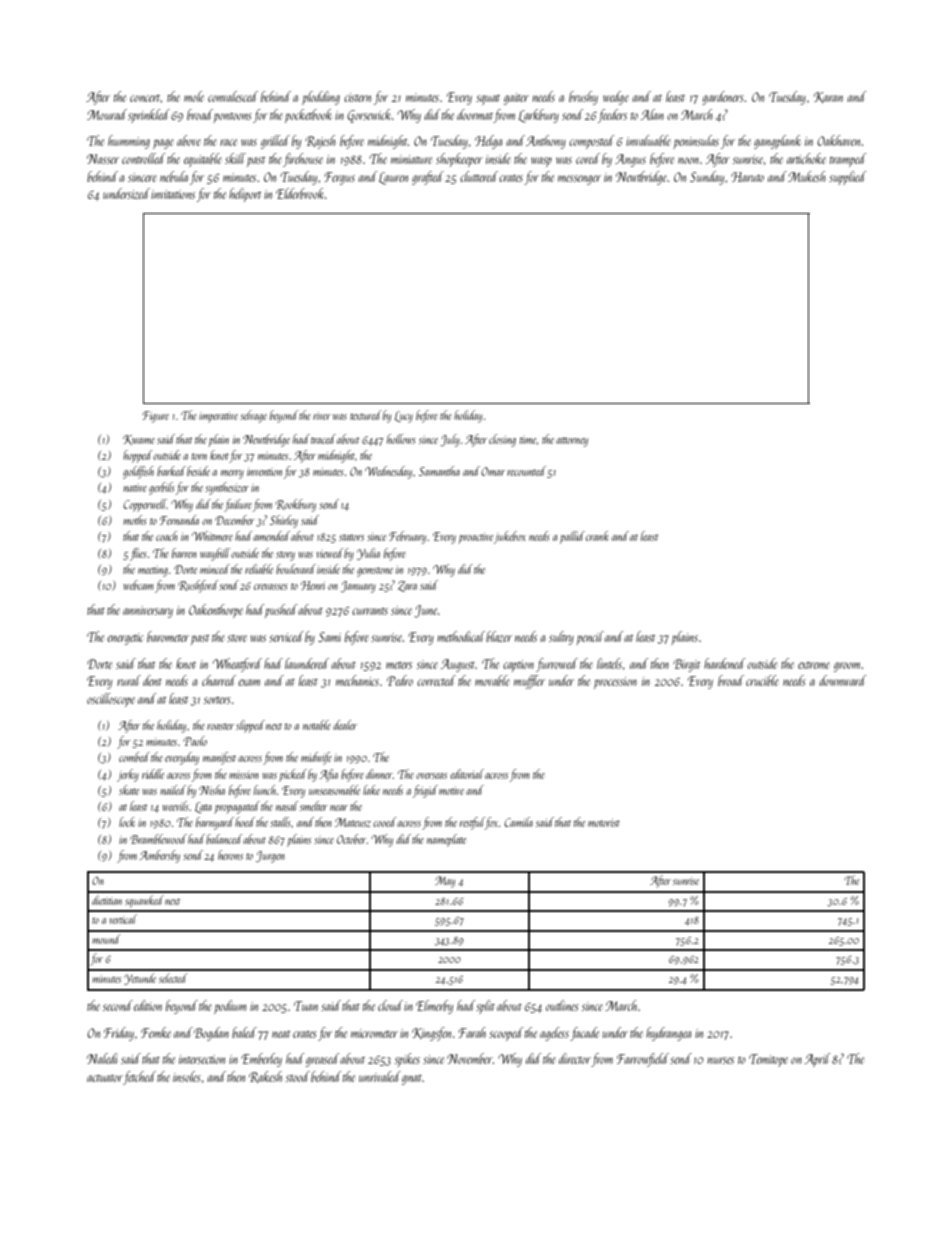 The height and width of the page is (1233, 952). What do you see at coordinates (401, 439) in the page?
I see `hollows` at bounding box center [401, 439].
